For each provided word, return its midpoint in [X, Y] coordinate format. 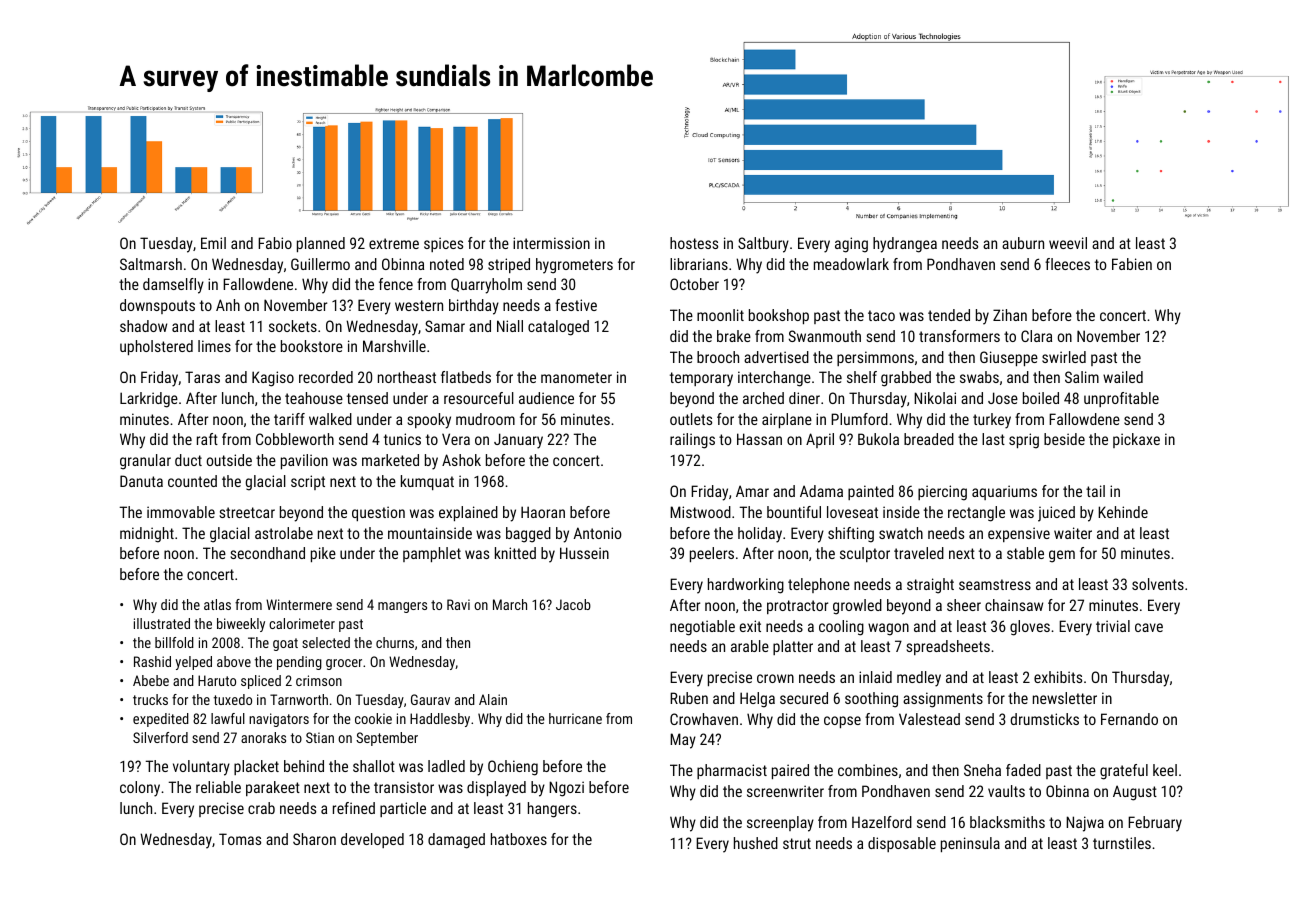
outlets [691, 419]
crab [261, 808]
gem [1062, 556]
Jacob [573, 604]
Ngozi [566, 789]
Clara [1036, 336]
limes [214, 346]
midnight [147, 535]
